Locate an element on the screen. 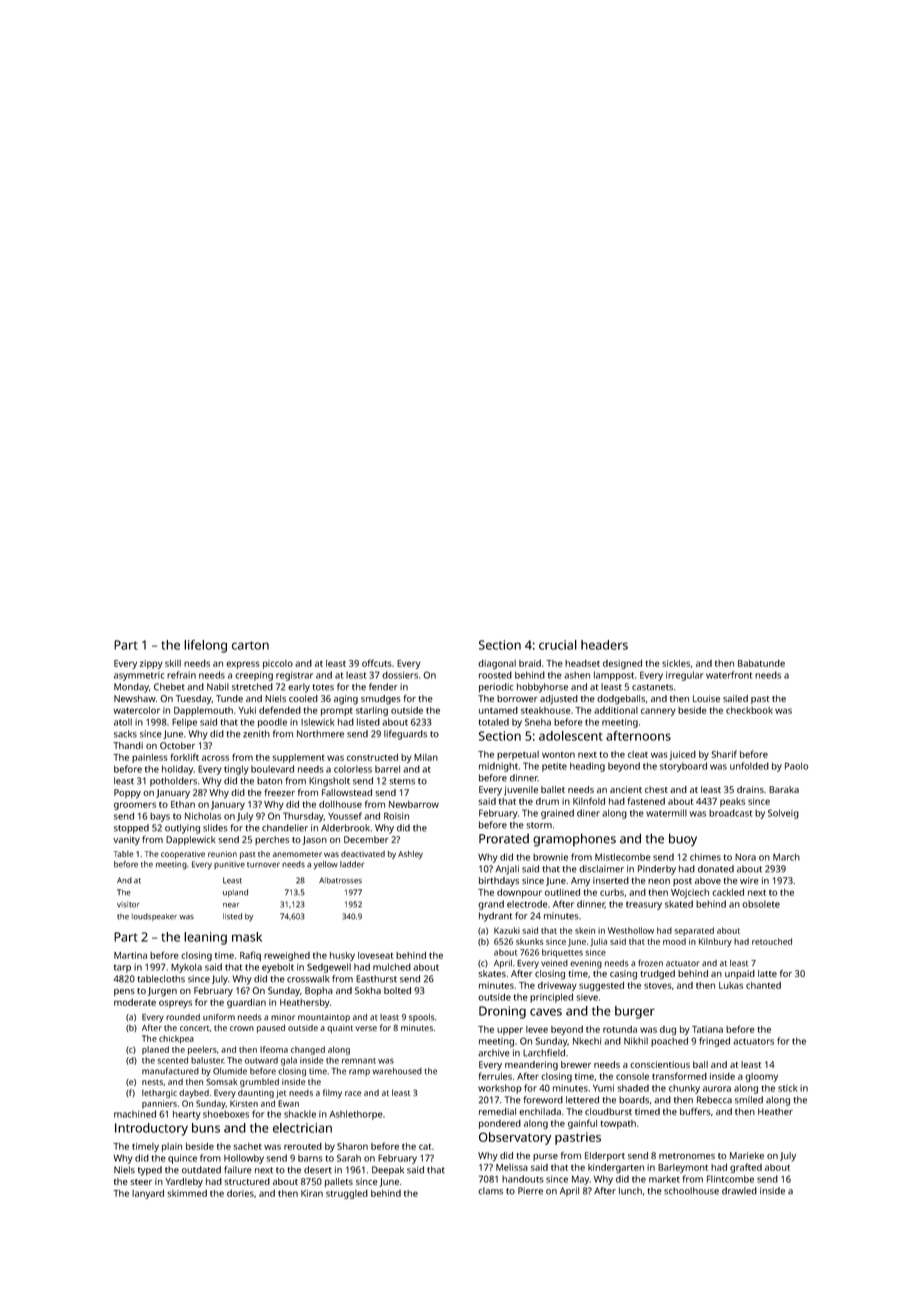 The image size is (924, 1308). crucial is located at coordinates (558, 645).
